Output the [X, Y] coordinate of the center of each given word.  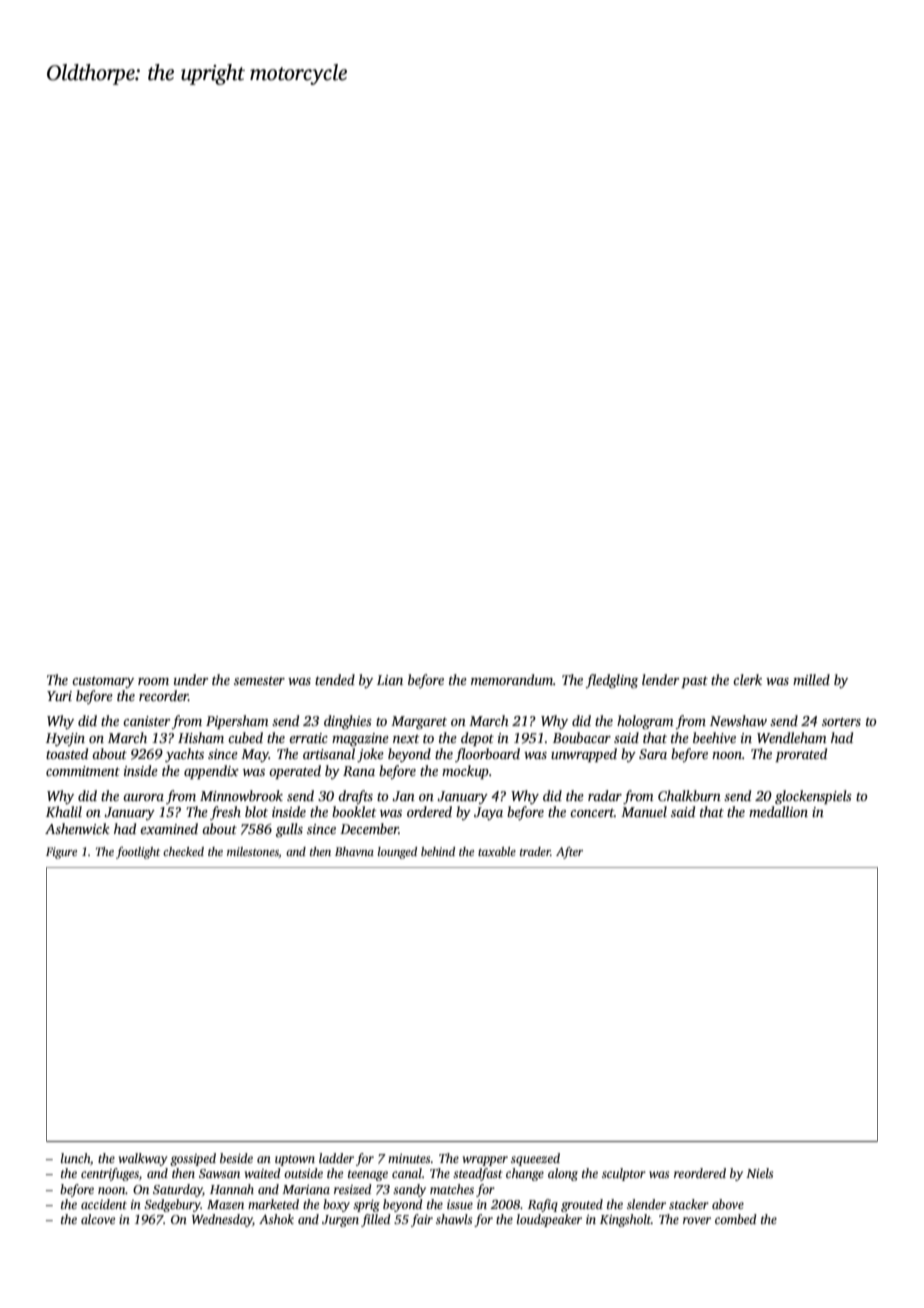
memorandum [512, 679]
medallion [778, 811]
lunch [75, 1158]
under [191, 679]
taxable [497, 851]
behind [438, 851]
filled [376, 1220]
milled [811, 679]
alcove [98, 1219]
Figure [61, 853]
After [569, 853]
